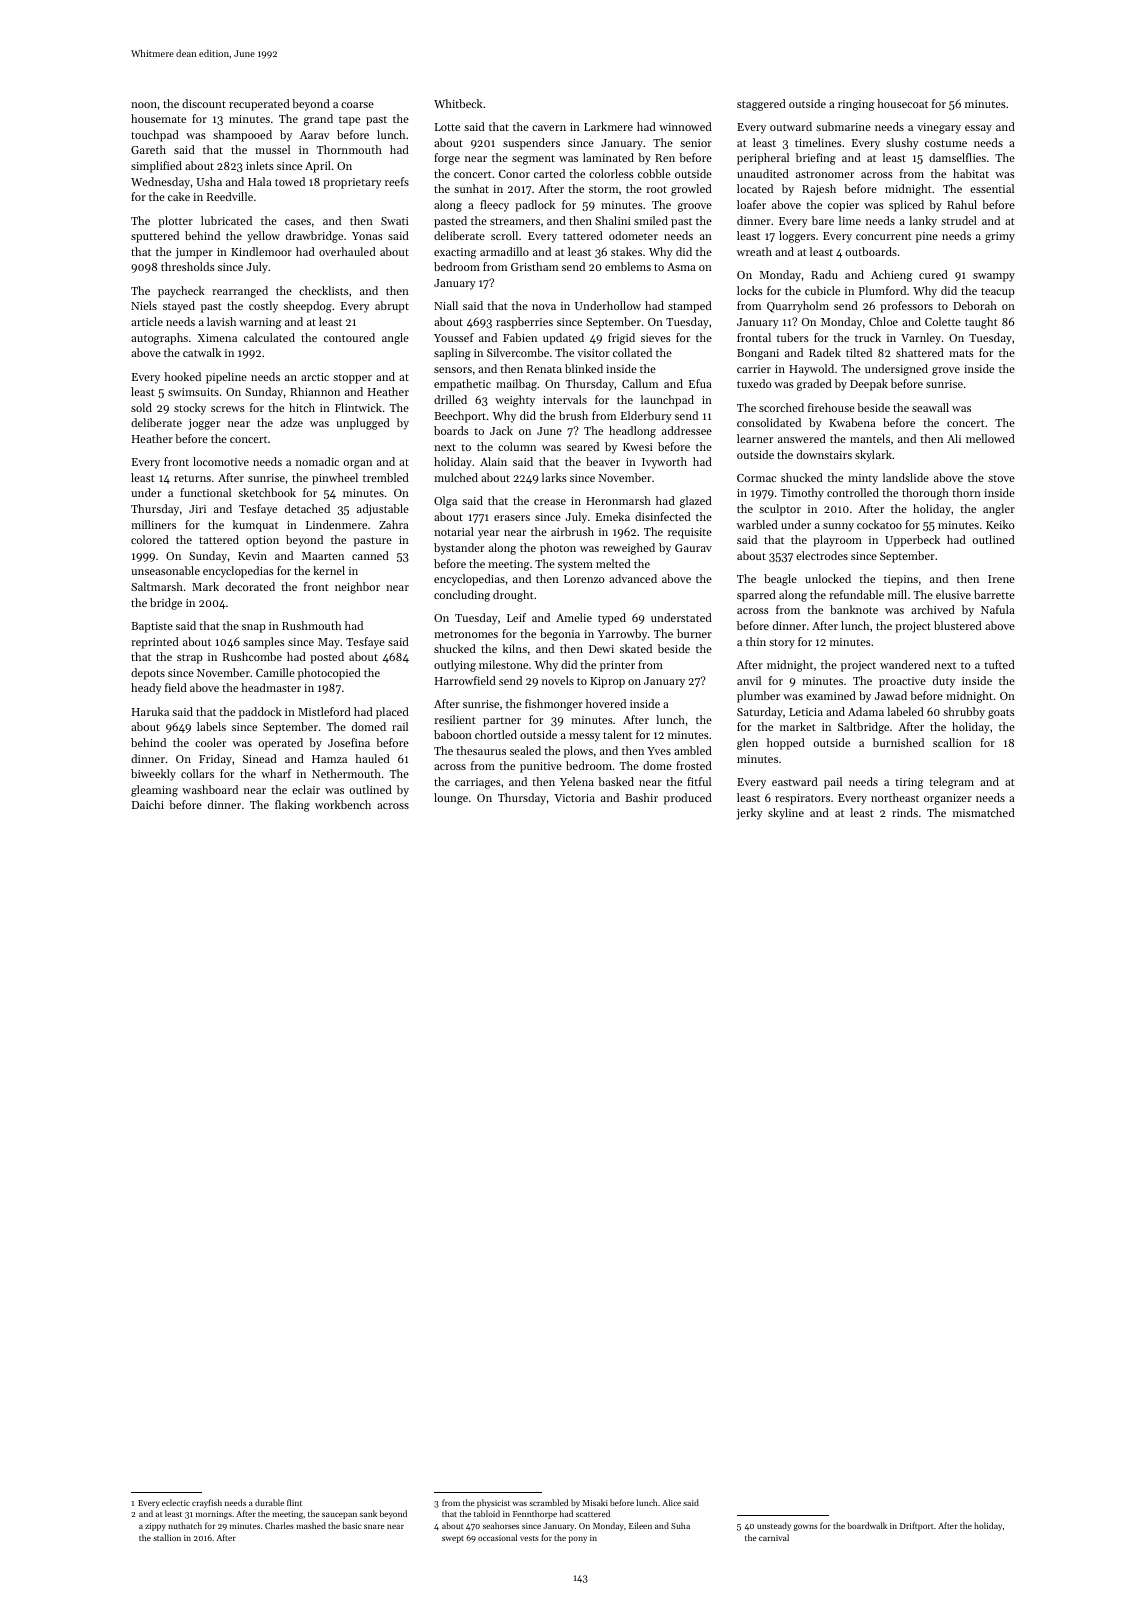 The image size is (1146, 1621). Describe the element at coordinates (629, 549) in the screenshot. I see `reweighed` at that location.
